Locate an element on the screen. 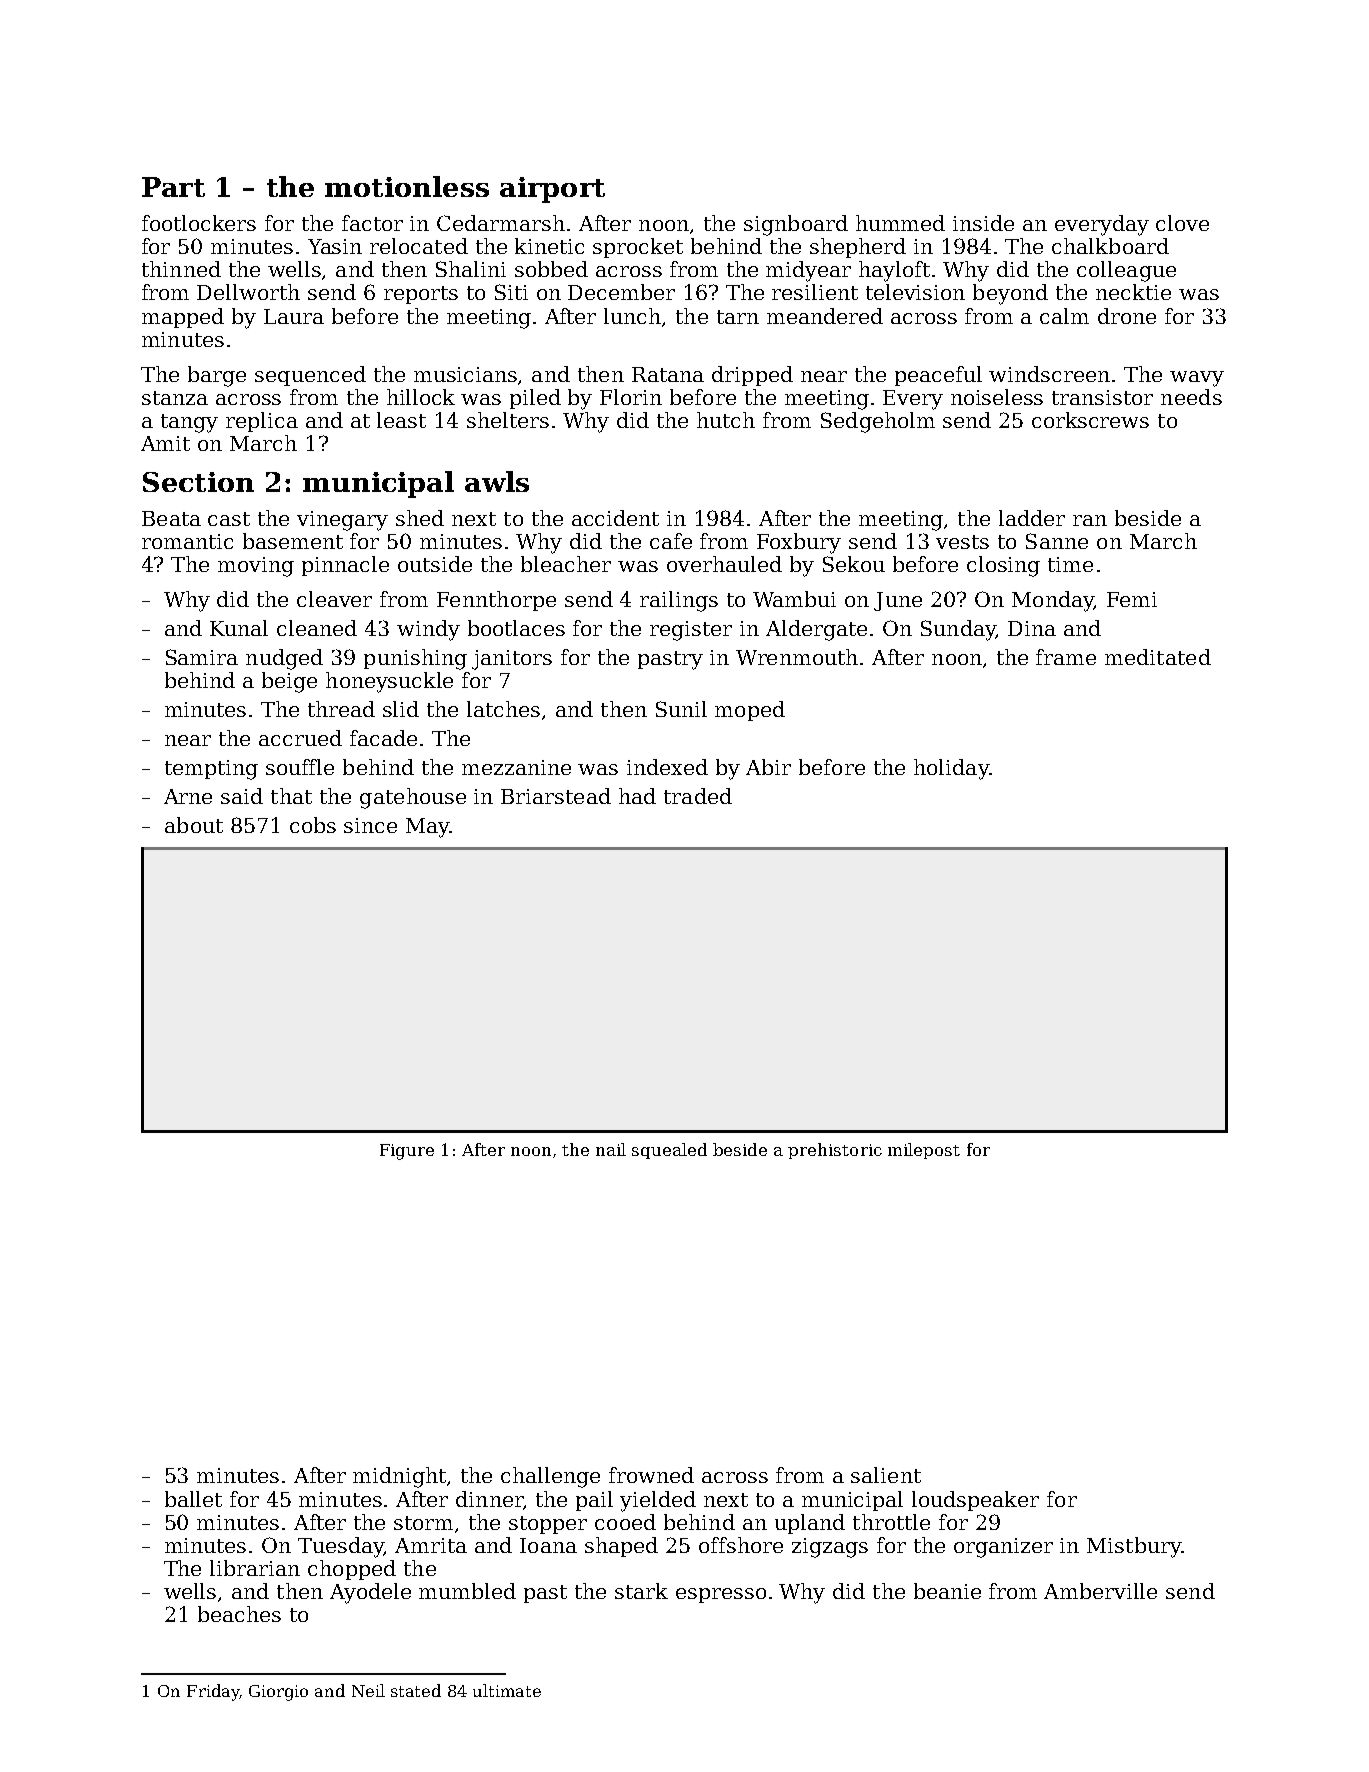  ultimate is located at coordinates (507, 1690).
